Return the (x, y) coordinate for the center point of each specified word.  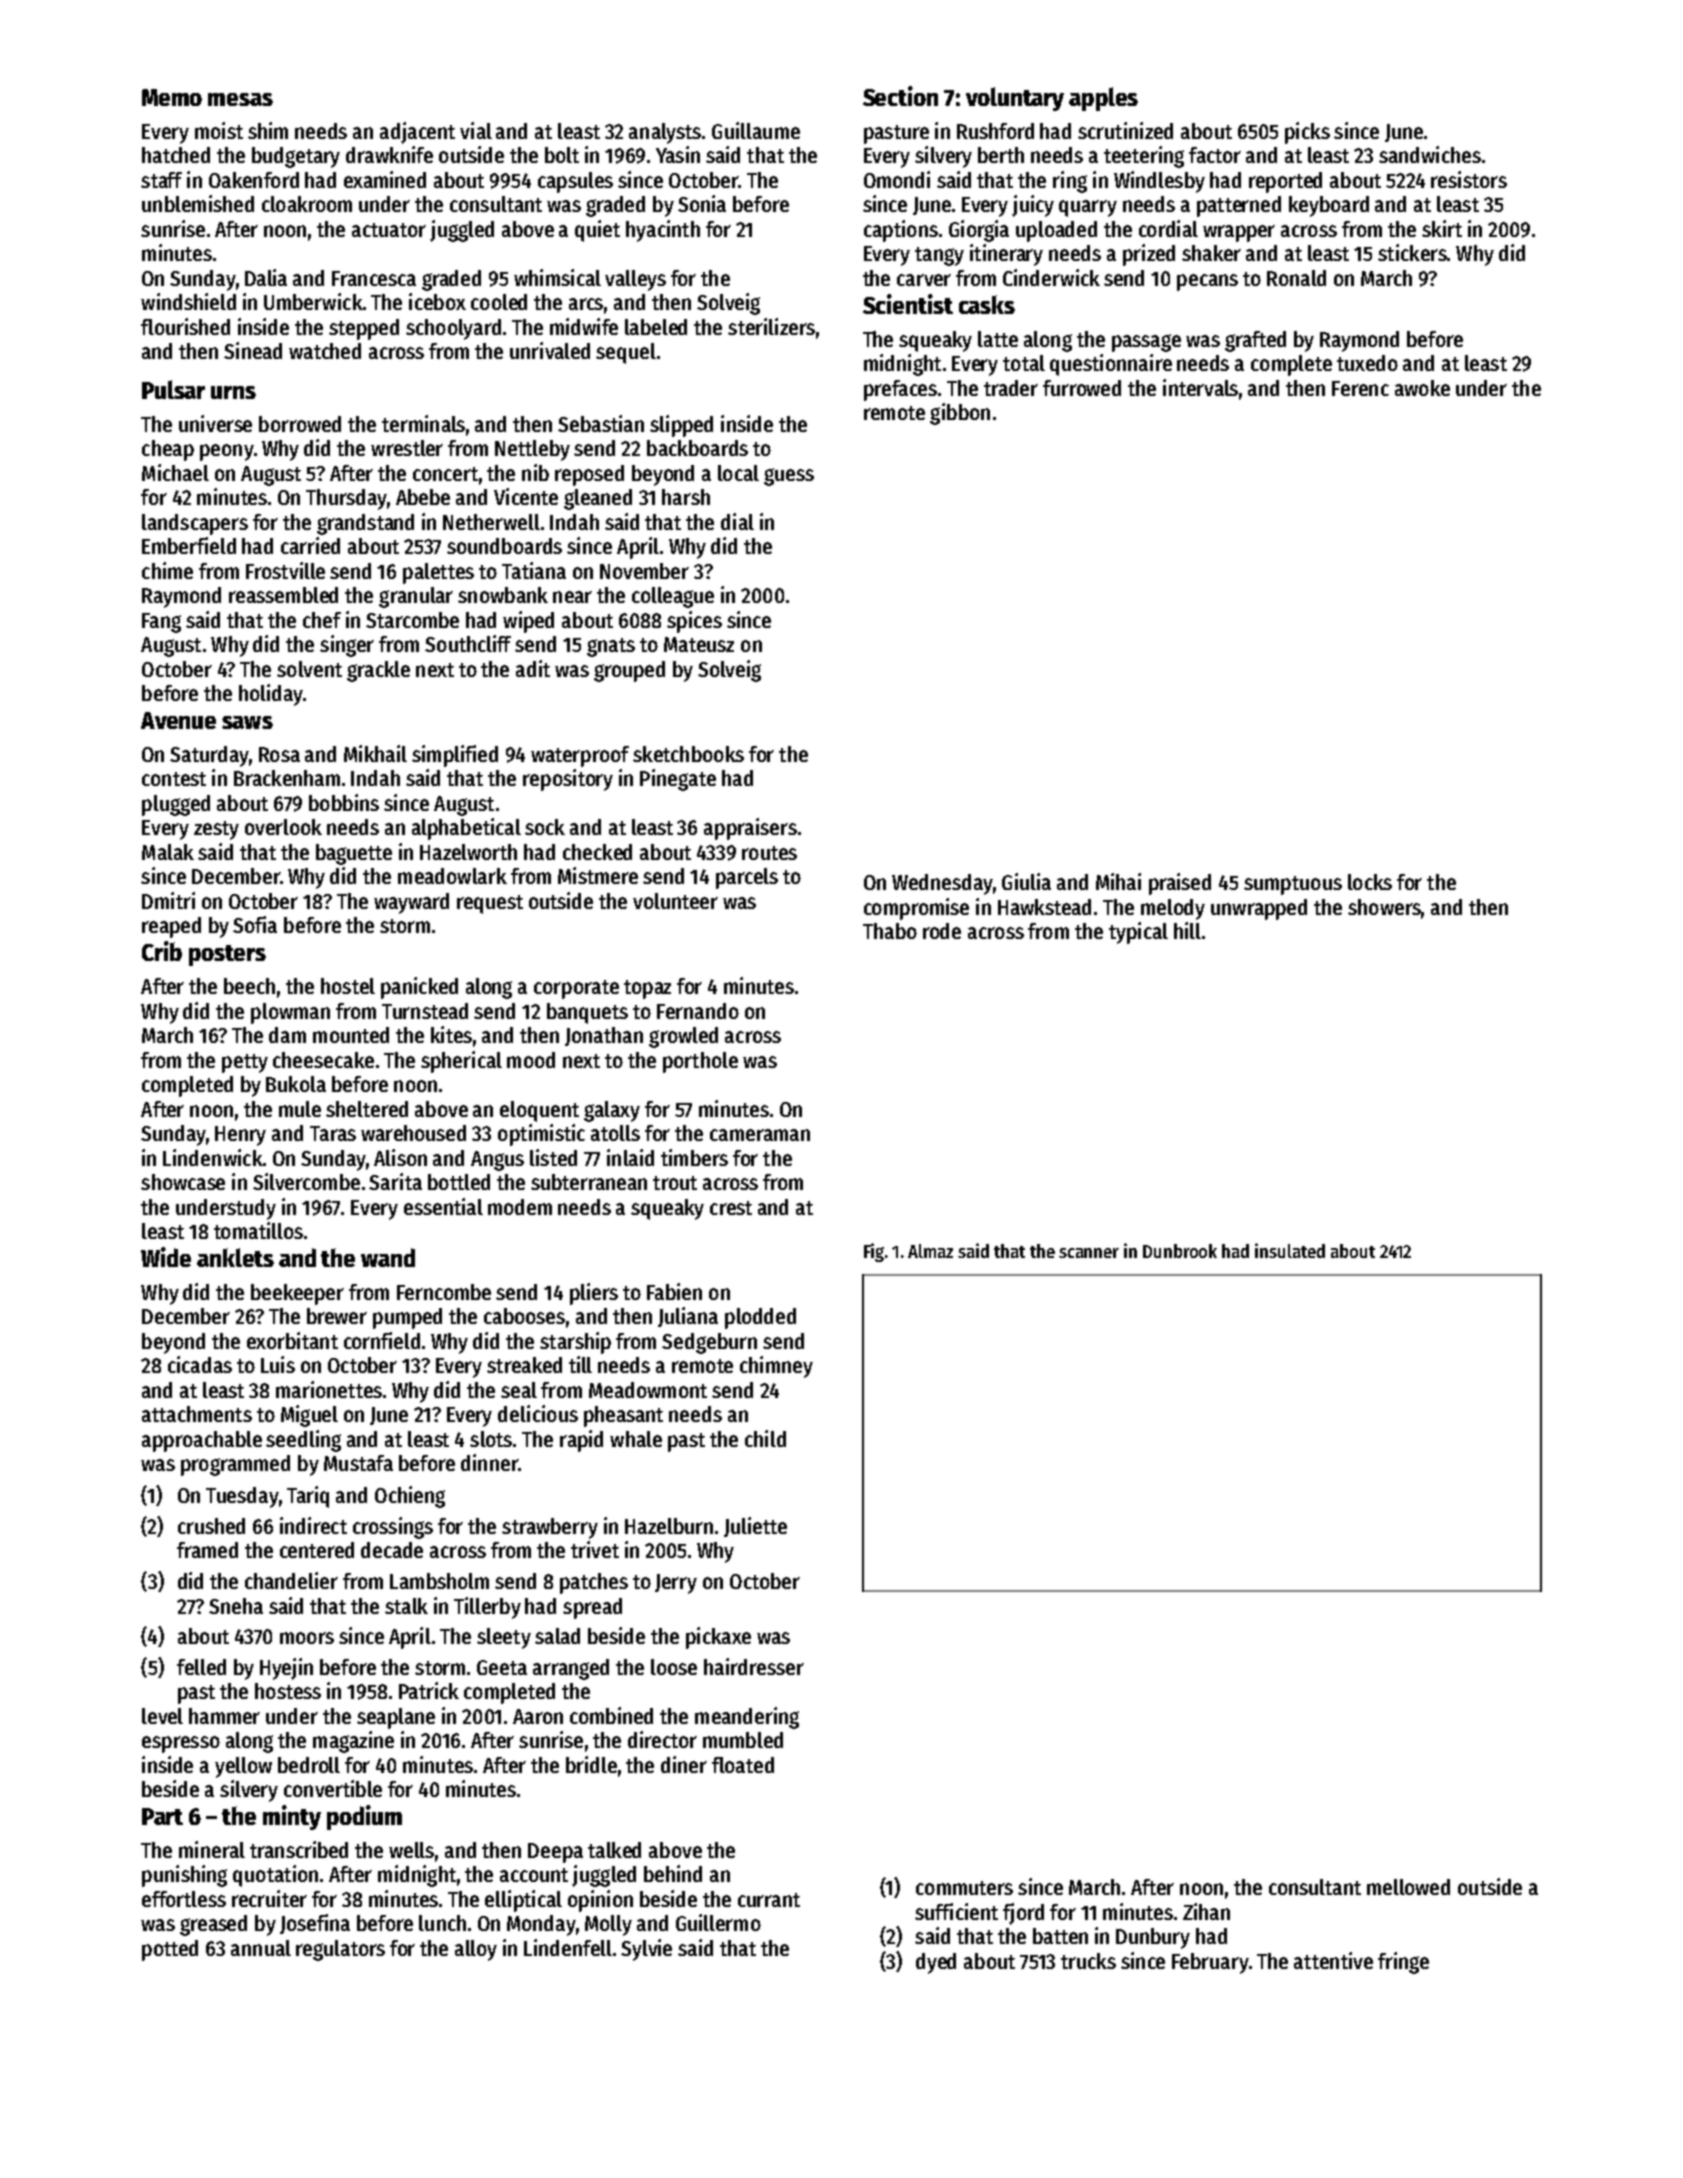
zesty (216, 830)
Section (900, 96)
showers (1384, 907)
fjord (1023, 1914)
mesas (240, 99)
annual (261, 1948)
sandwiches (1430, 154)
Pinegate (678, 780)
